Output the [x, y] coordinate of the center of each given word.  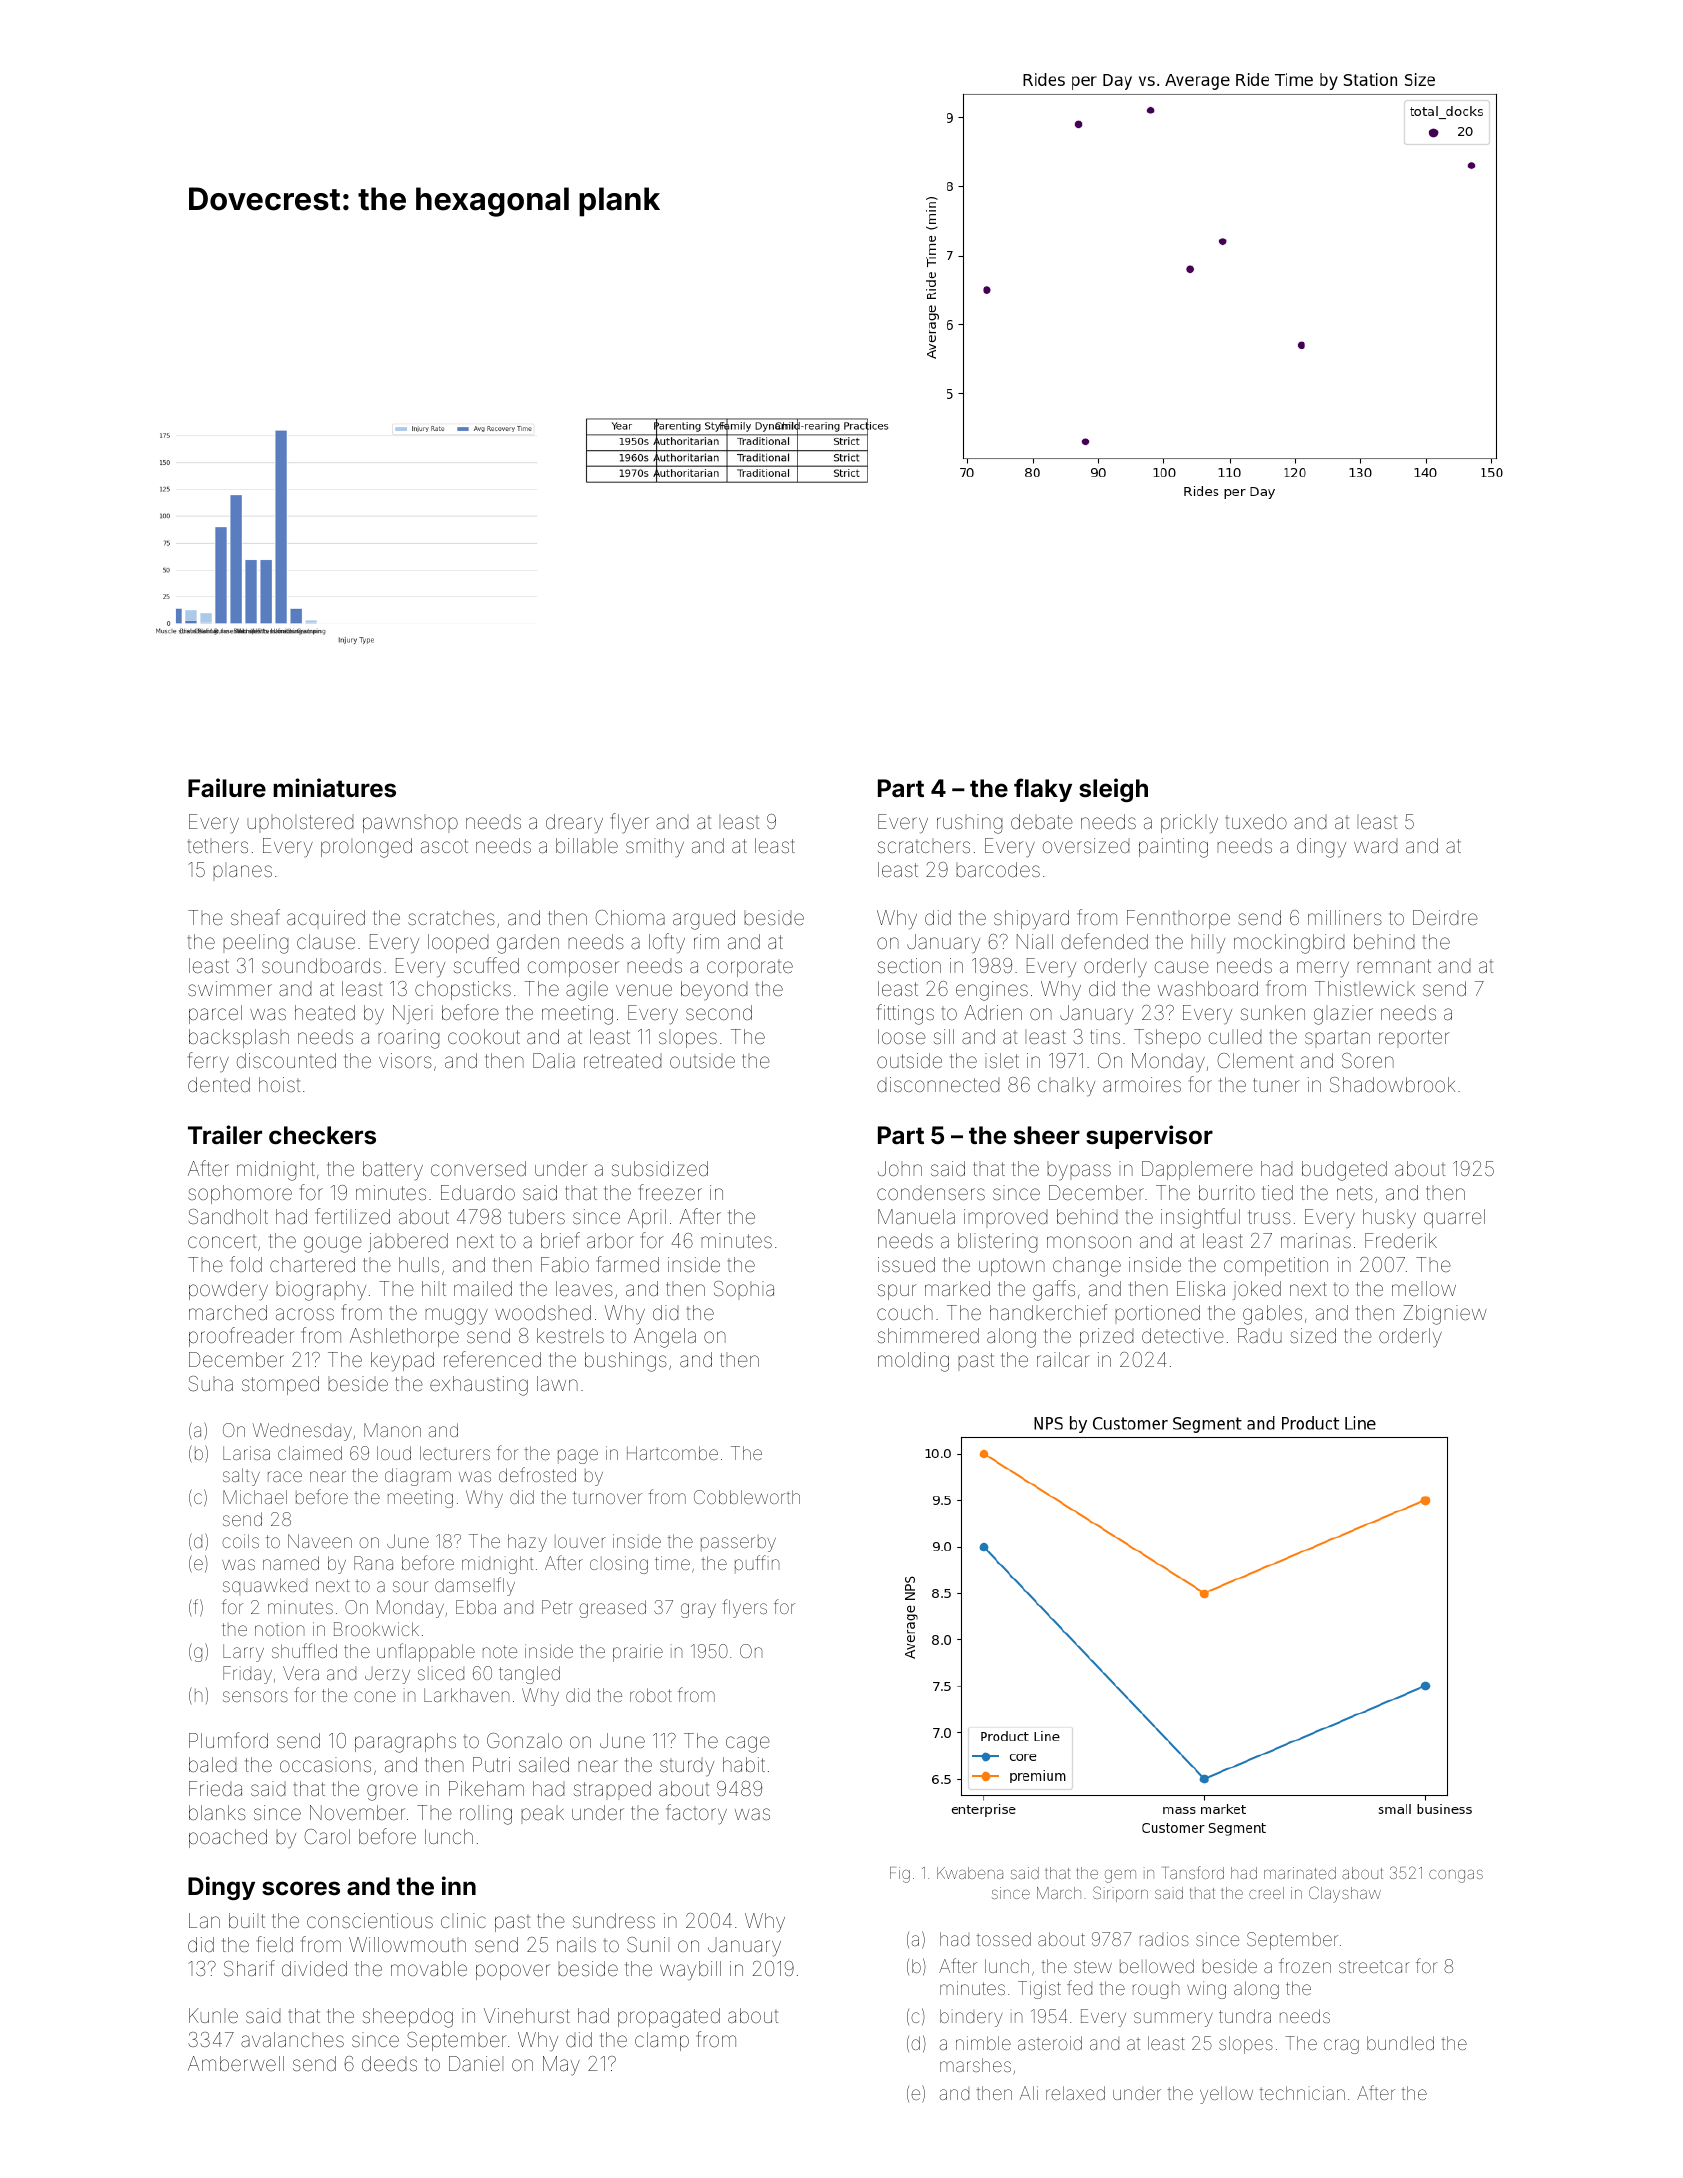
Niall [1035, 941]
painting [1173, 848]
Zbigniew [1445, 1315]
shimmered [928, 1335]
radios [1164, 1939]
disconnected [938, 1084]
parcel [215, 1014]
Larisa [246, 1453]
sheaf [255, 917]
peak [542, 1814]
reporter [1414, 1039]
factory [696, 1814]
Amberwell [236, 2063]
